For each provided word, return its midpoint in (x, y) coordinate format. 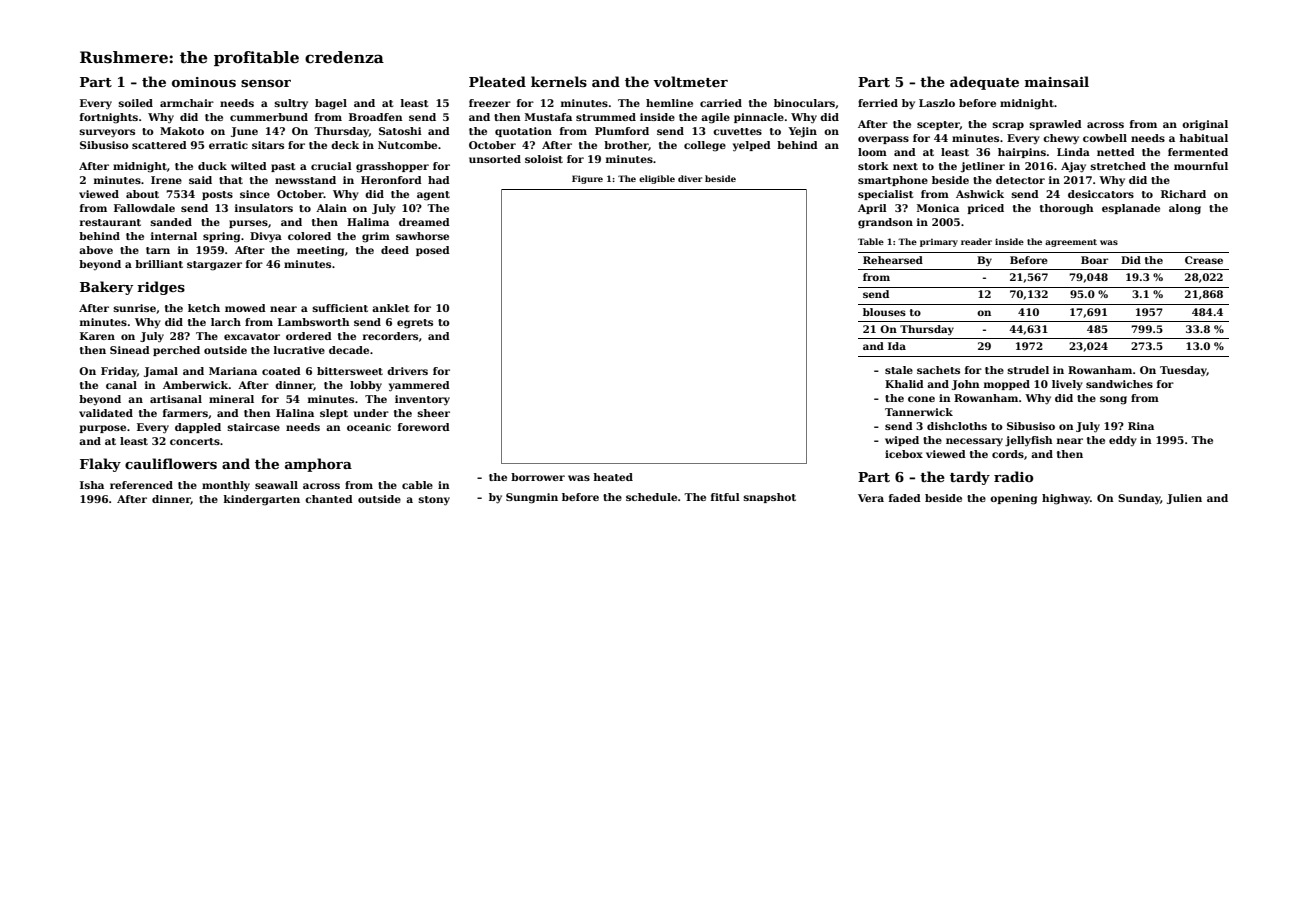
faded (905, 498)
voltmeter (690, 81)
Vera (871, 498)
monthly (226, 486)
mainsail (1057, 81)
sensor (266, 83)
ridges (161, 288)
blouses (884, 312)
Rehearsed (893, 260)
